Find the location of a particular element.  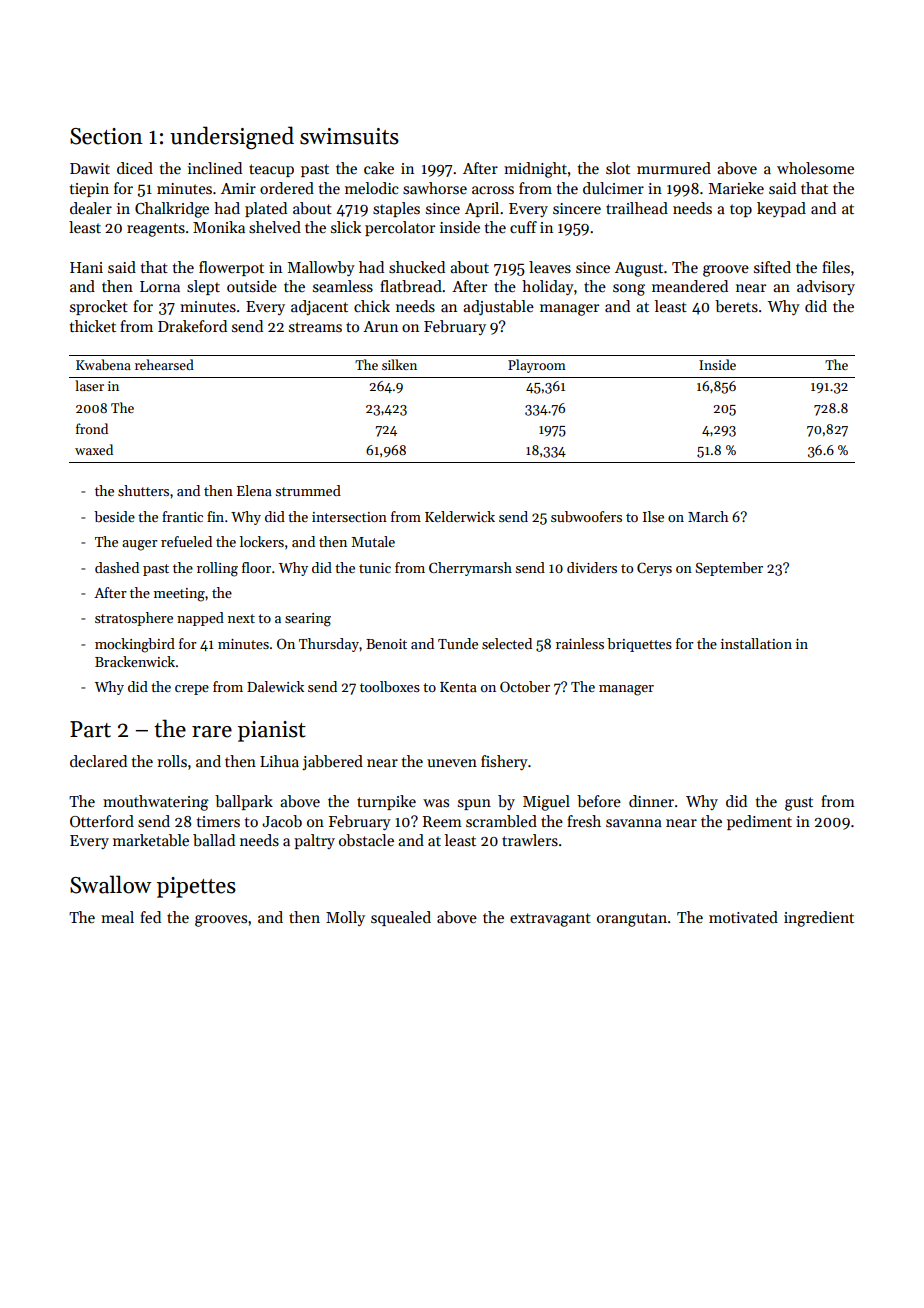

toolboxes is located at coordinates (390, 686).
